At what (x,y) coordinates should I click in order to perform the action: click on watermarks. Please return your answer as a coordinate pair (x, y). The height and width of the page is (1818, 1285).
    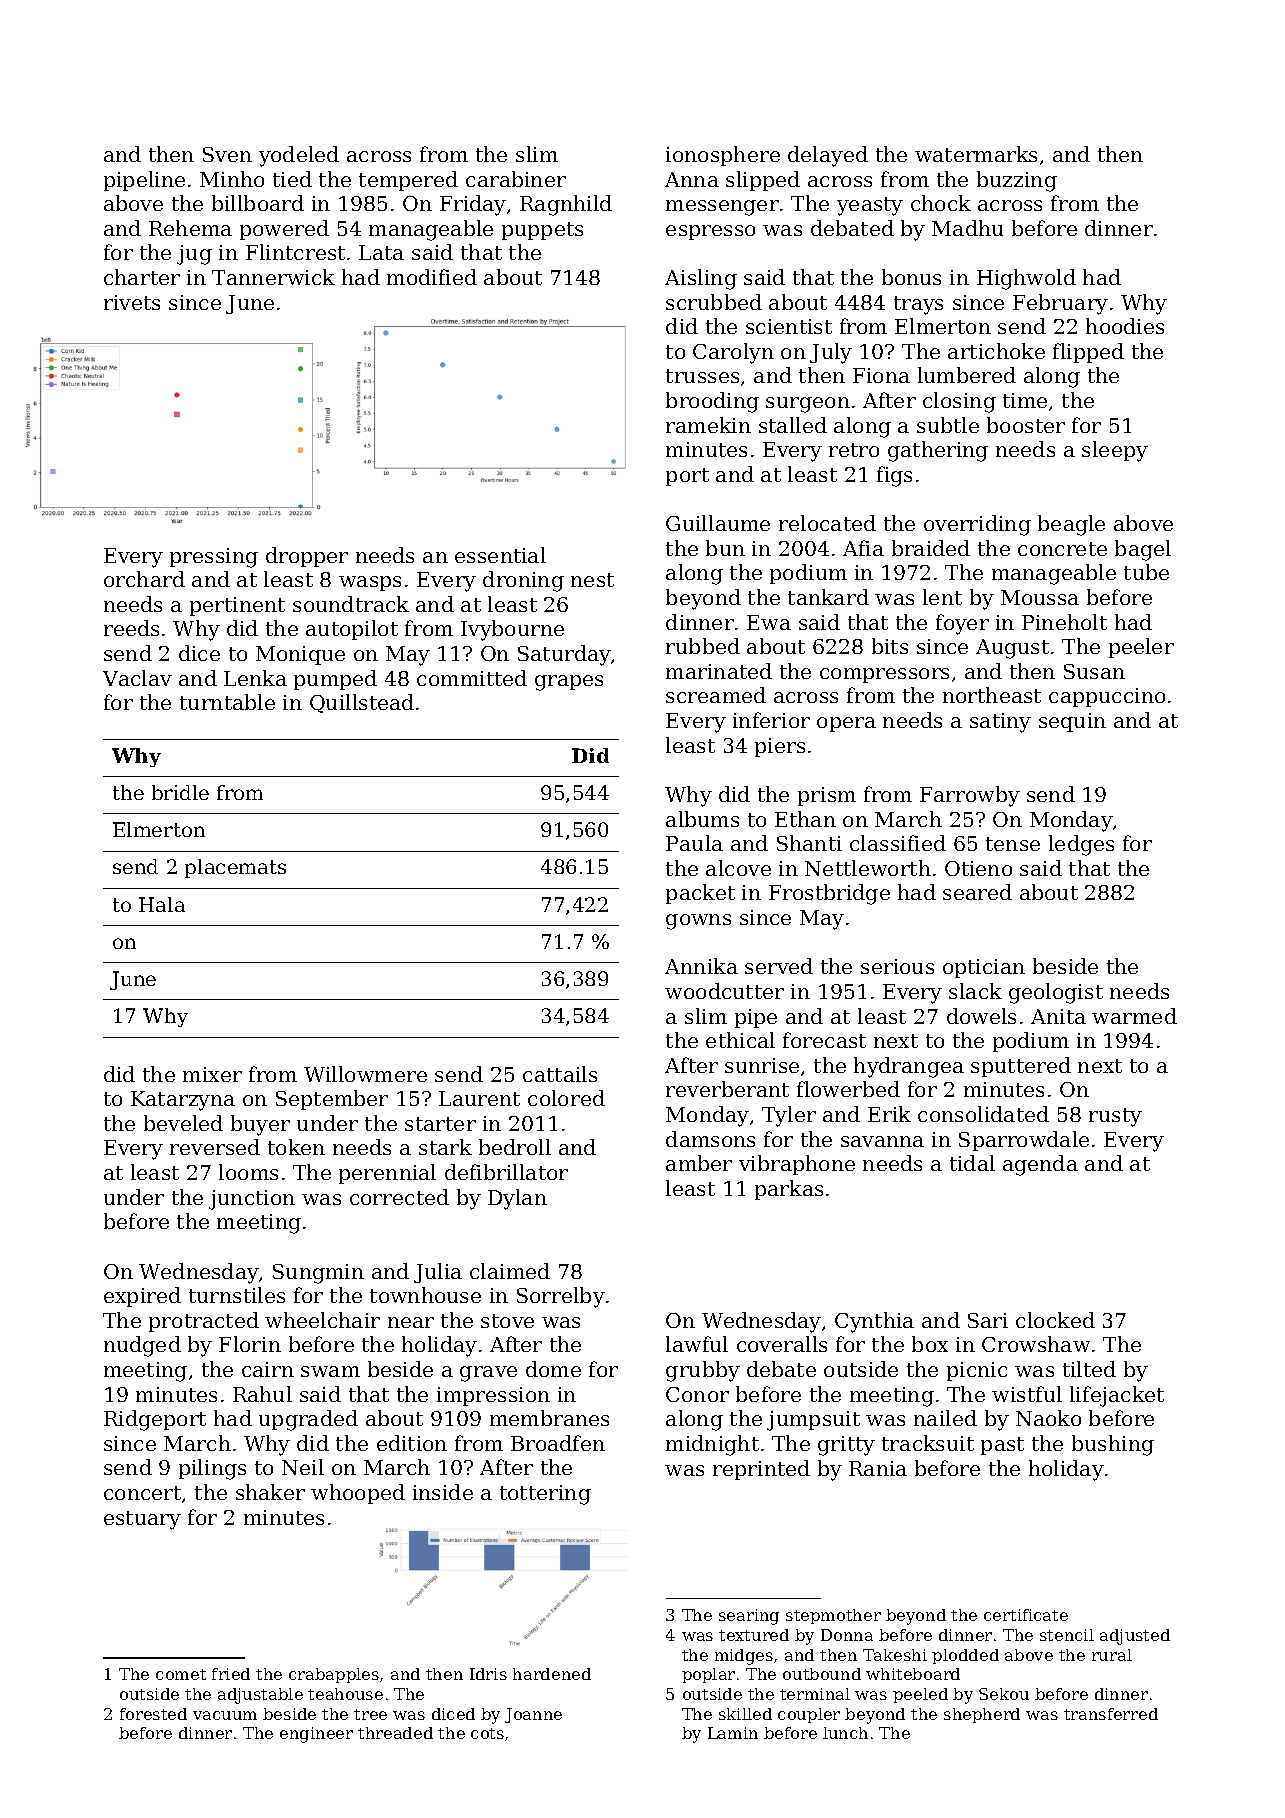
    Looking at the image, I should click on (976, 154).
